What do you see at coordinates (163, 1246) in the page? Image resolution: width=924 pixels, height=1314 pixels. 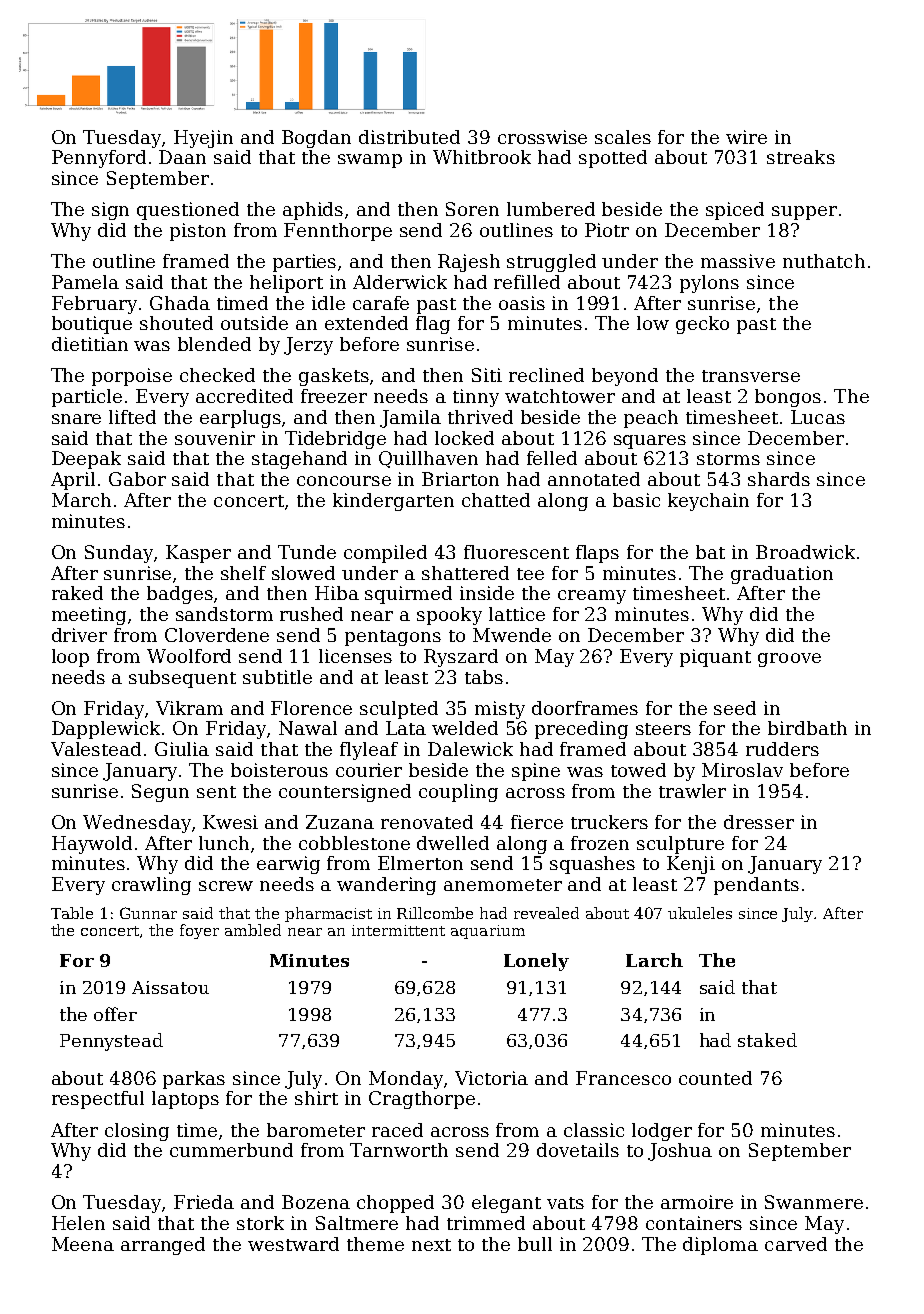 I see `arranged` at bounding box center [163, 1246].
